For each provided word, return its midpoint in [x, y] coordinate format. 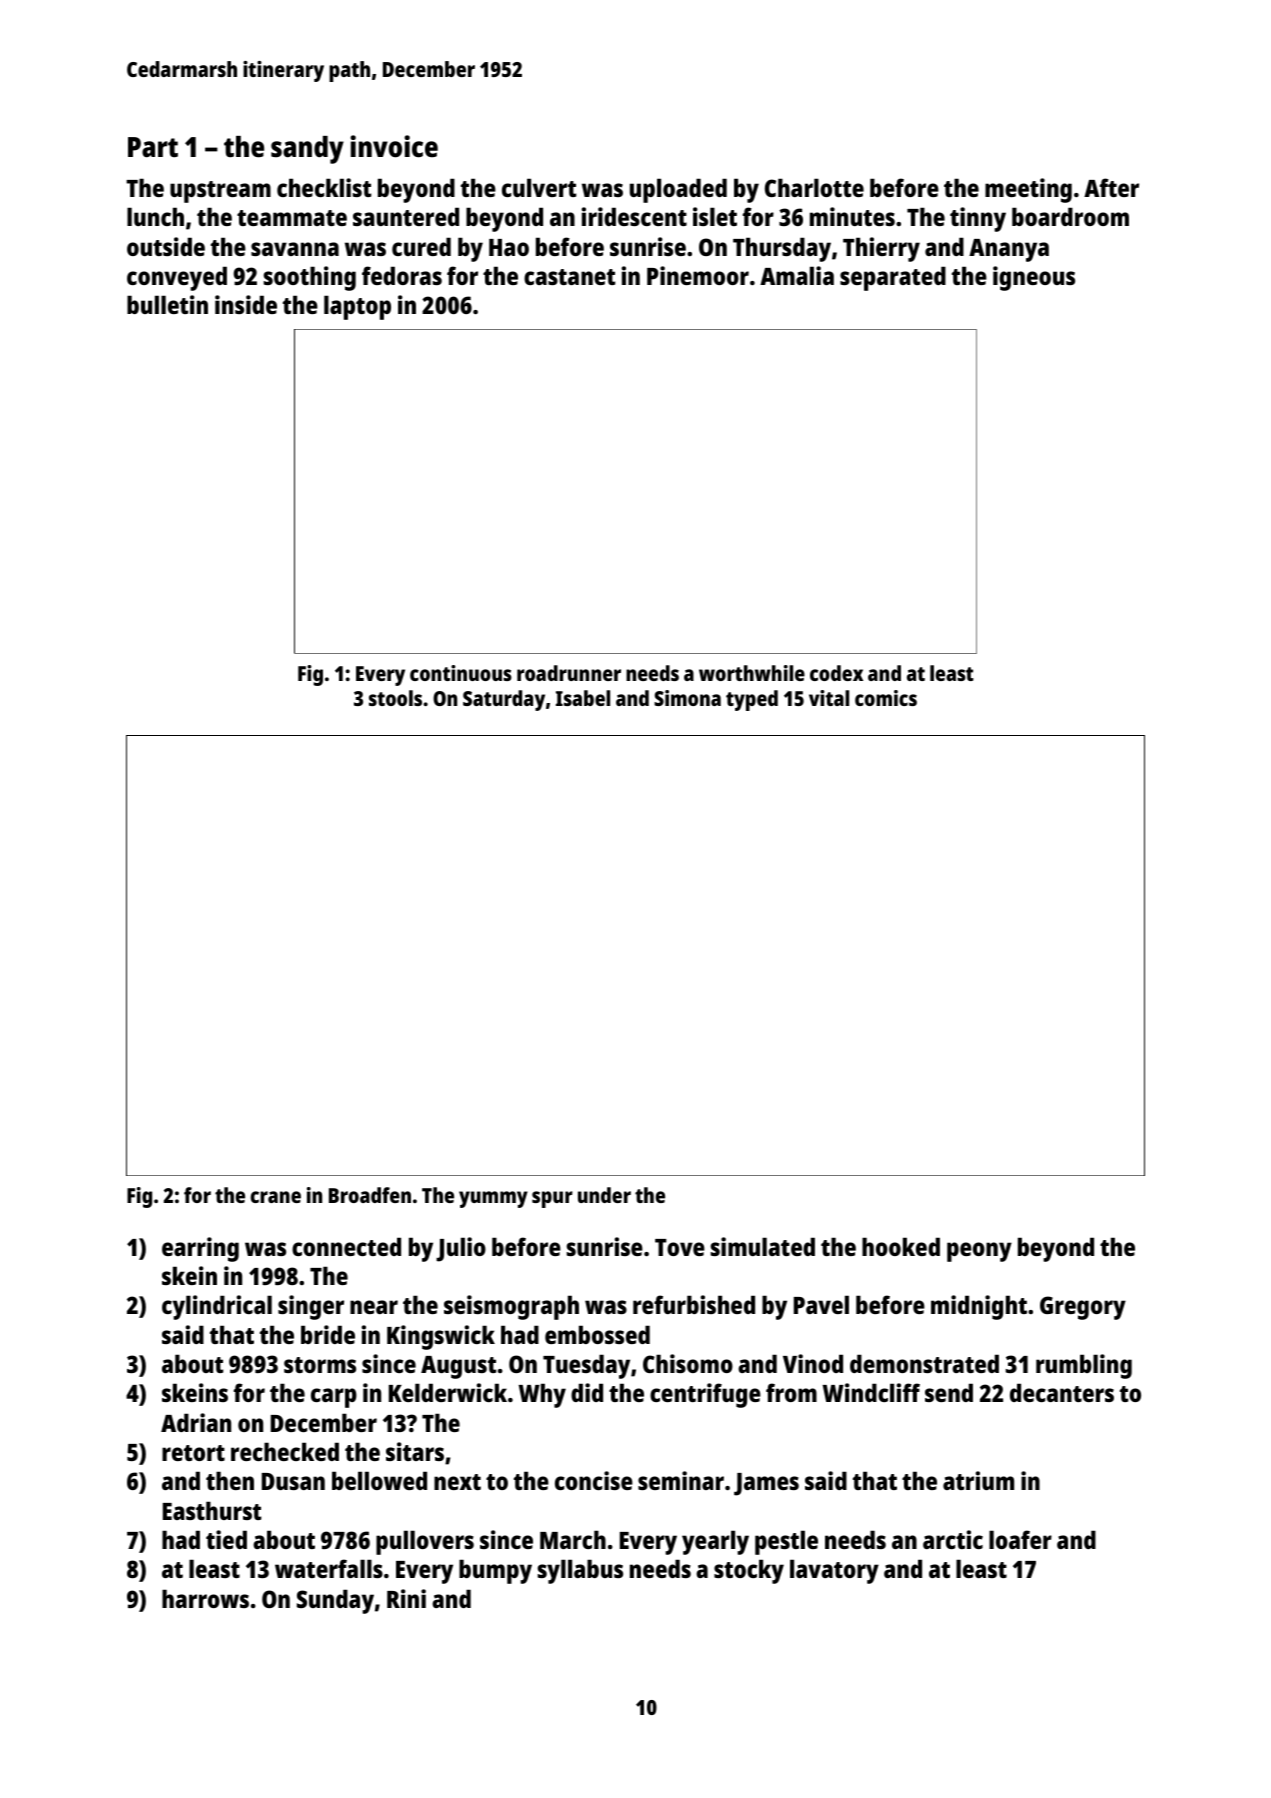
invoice [394, 146]
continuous [461, 673]
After [1111, 187]
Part [153, 147]
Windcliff [871, 1392]
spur [552, 1199]
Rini [406, 1598]
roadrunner [569, 673]
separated [893, 278]
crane [275, 1197]
